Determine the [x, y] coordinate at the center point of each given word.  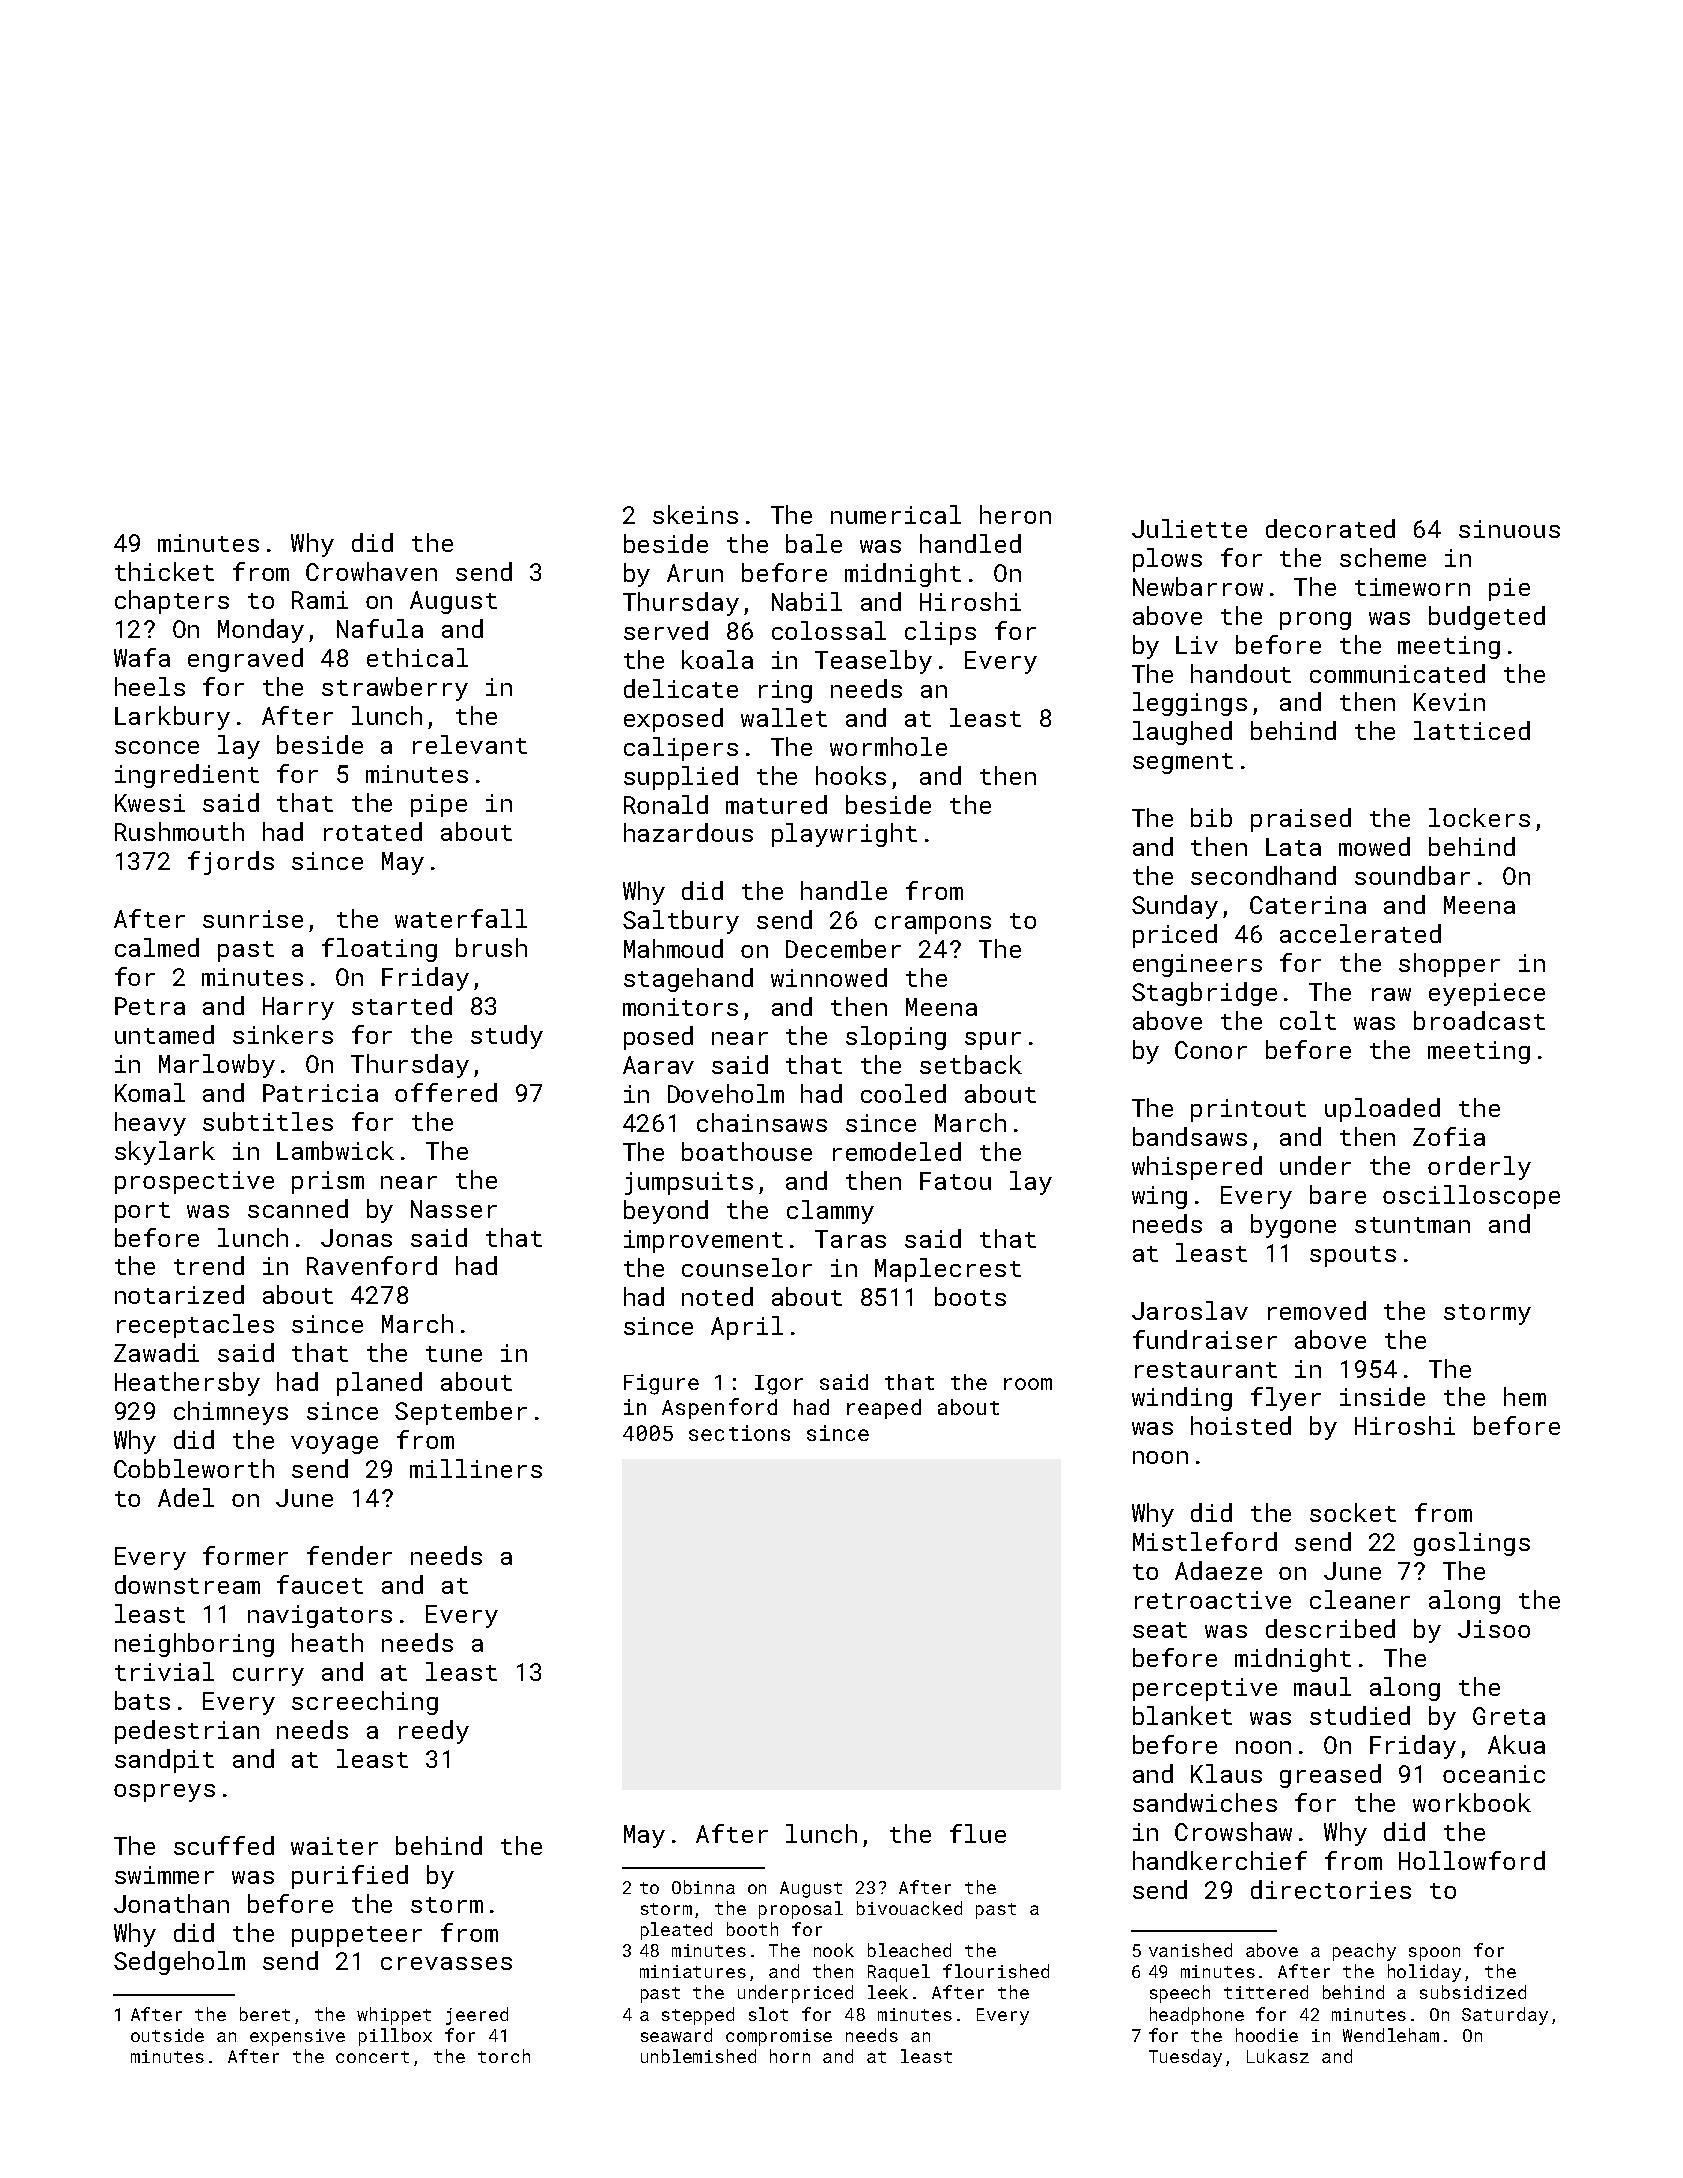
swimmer [164, 1875]
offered [446, 1092]
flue [978, 1833]
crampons [933, 925]
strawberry [395, 689]
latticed [1472, 730]
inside [1382, 1396]
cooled [903, 1093]
